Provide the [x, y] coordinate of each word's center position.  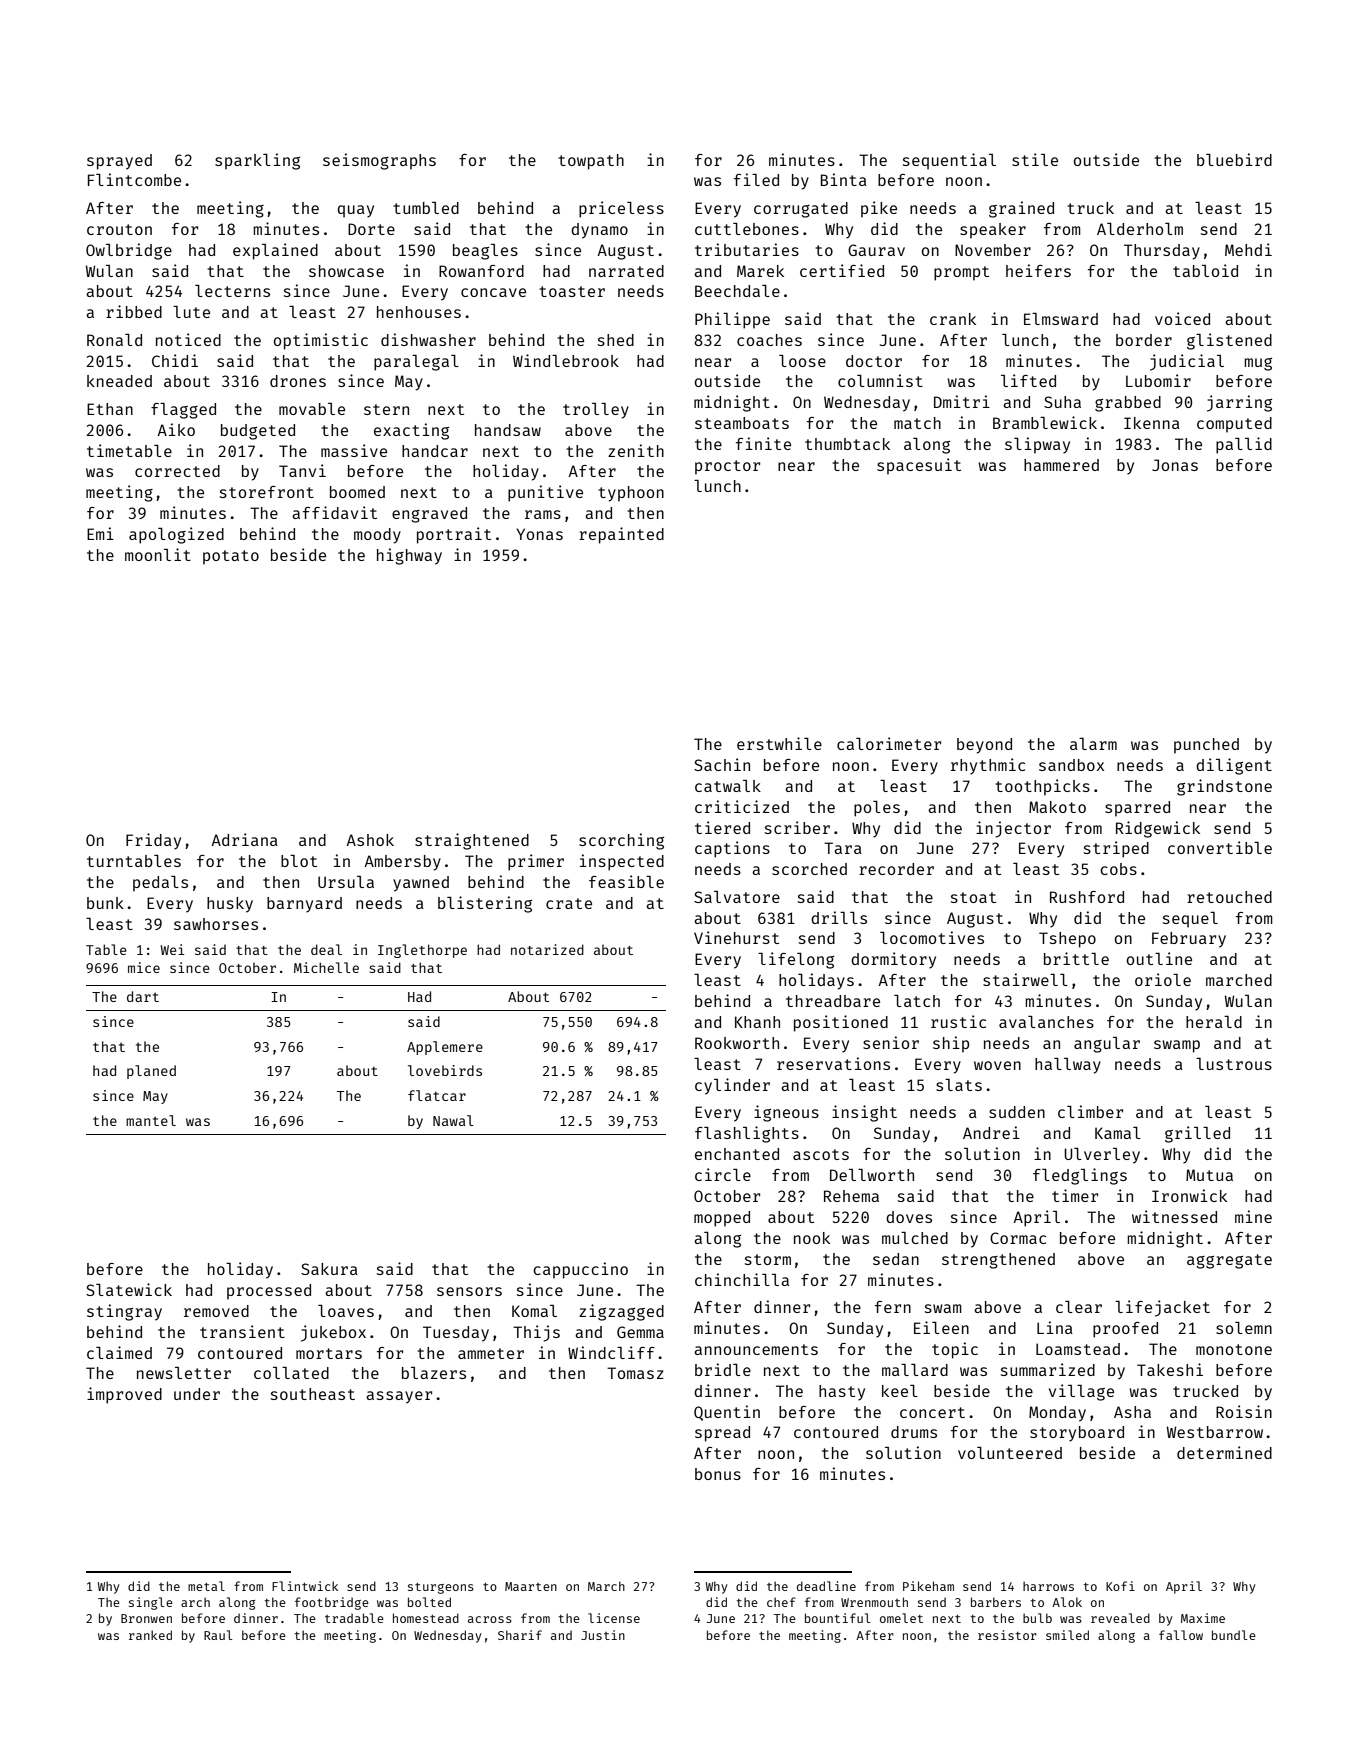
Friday [153, 841]
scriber [797, 827]
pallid [1244, 445]
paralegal [416, 363]
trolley [596, 411]
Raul [218, 1635]
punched [1206, 746]
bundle [1234, 1635]
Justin [603, 1635]
